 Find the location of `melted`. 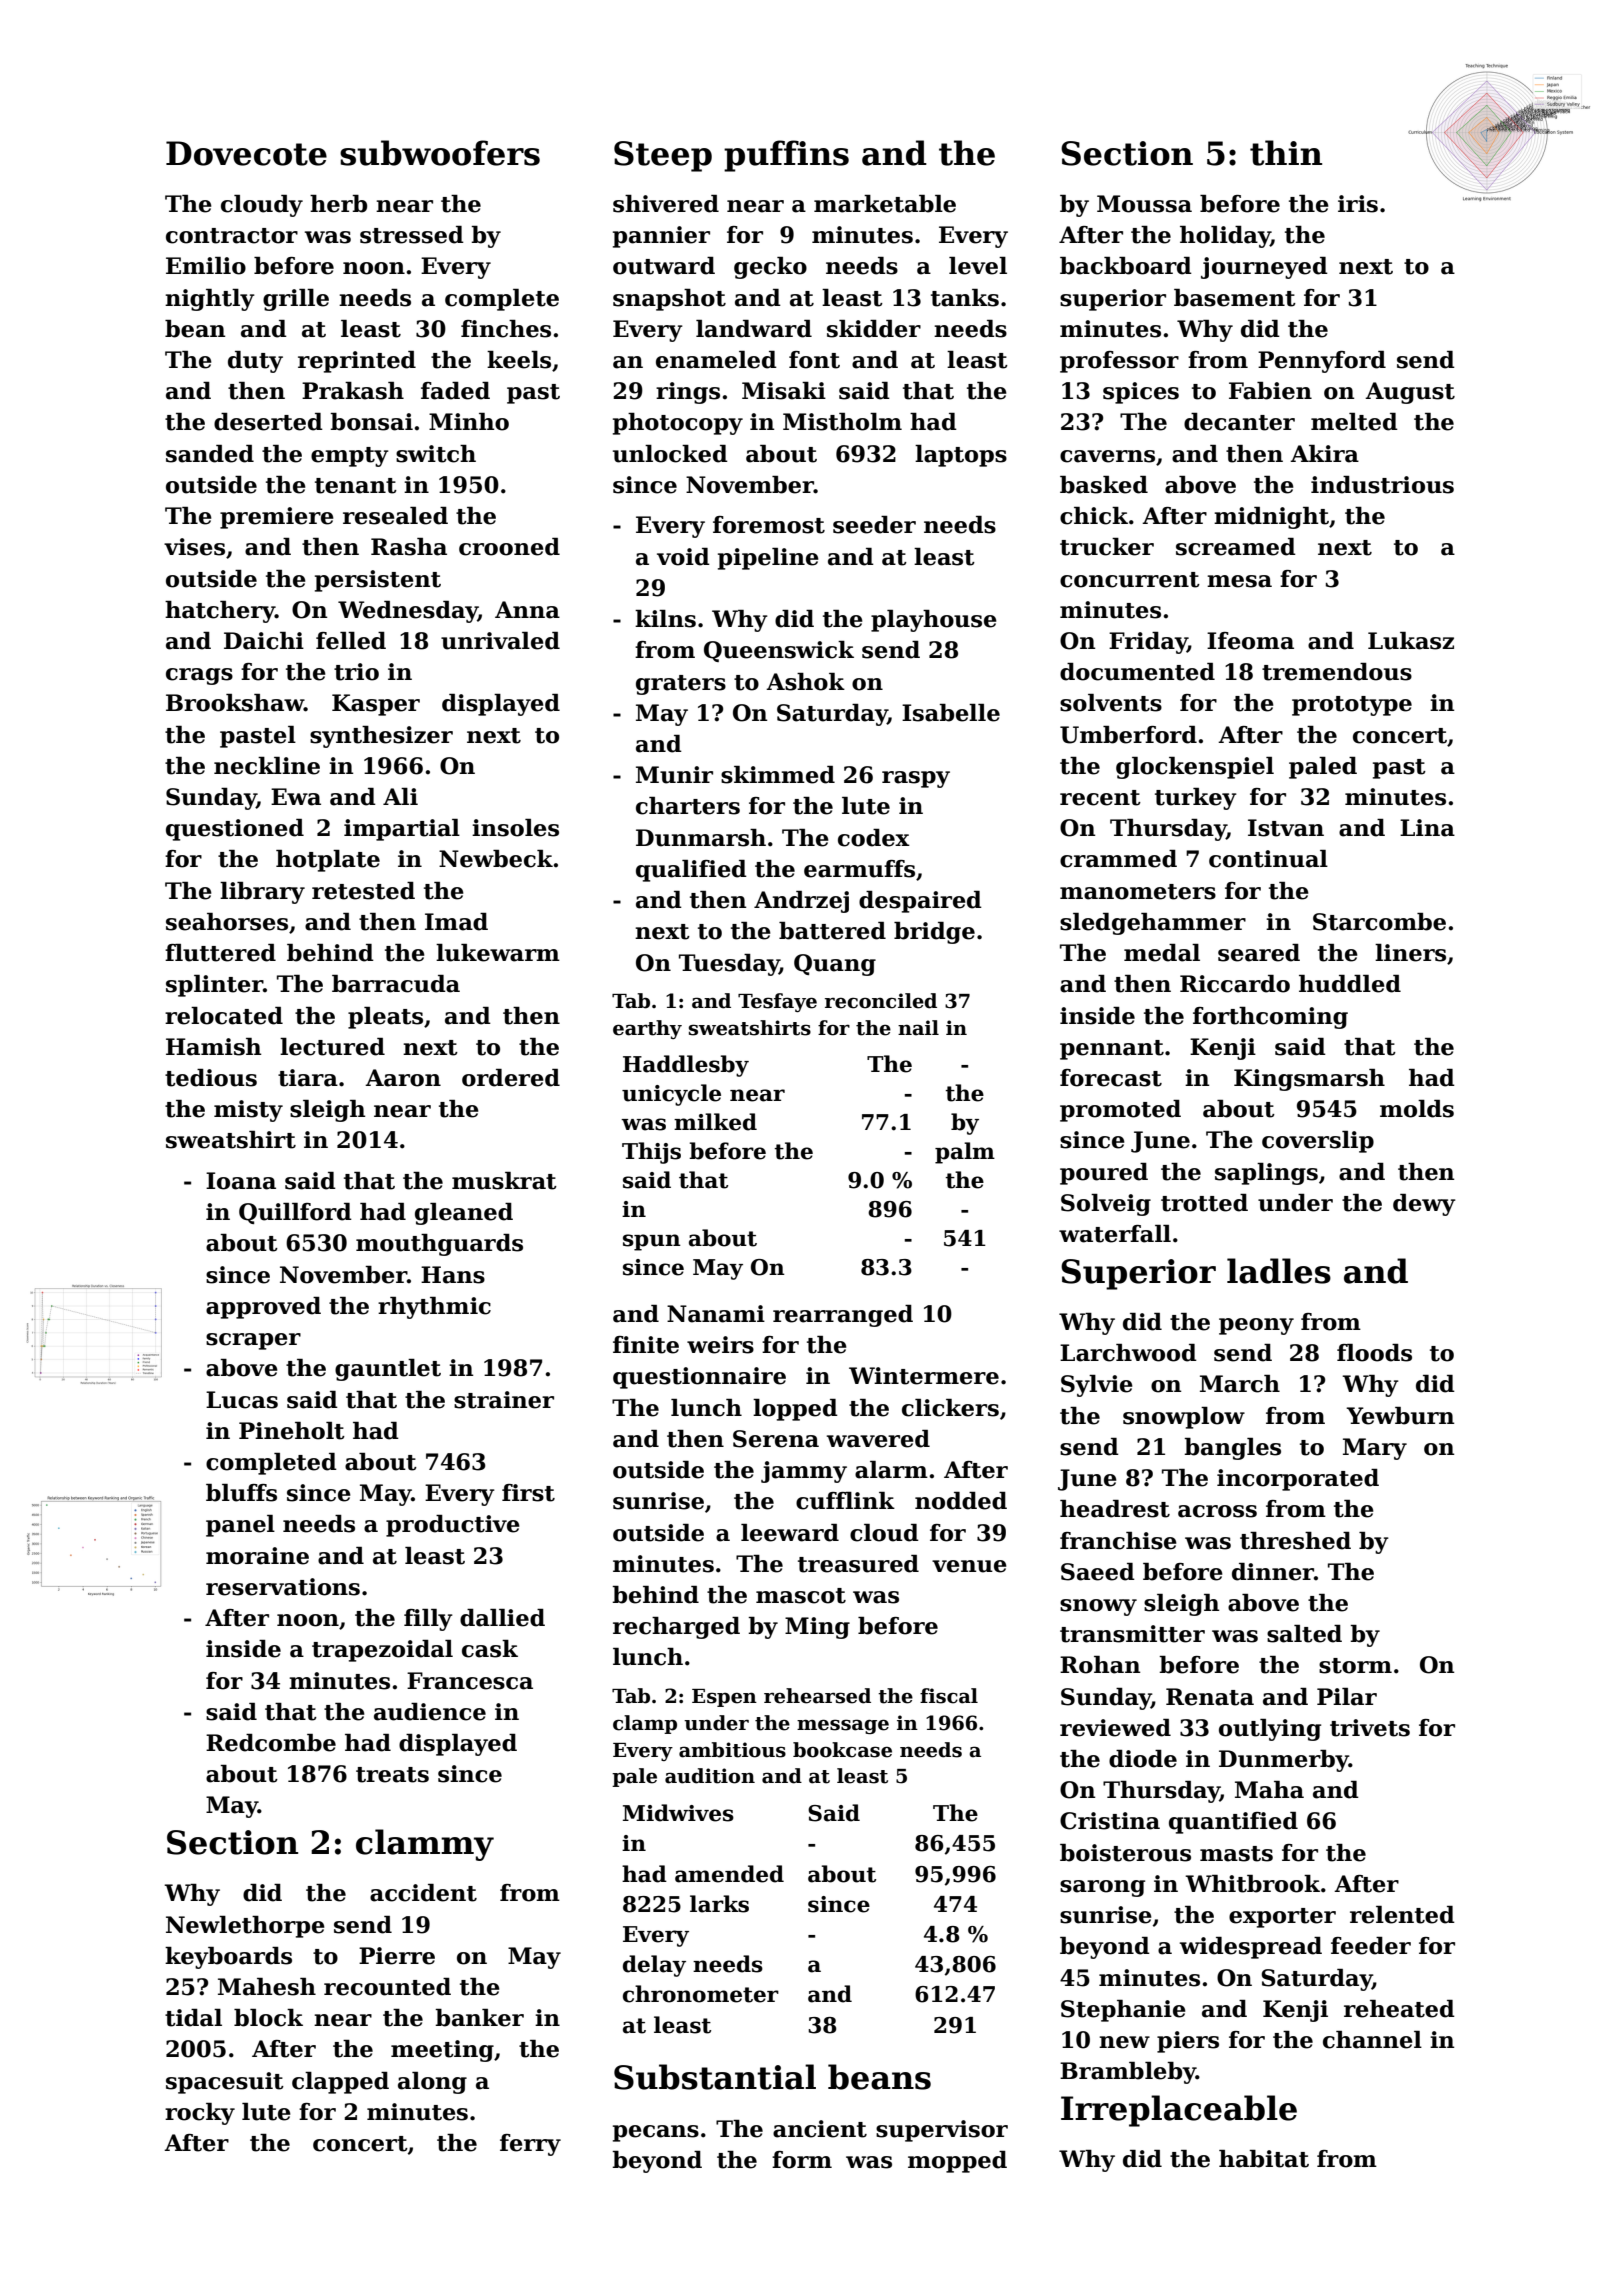

melted is located at coordinates (1354, 422).
